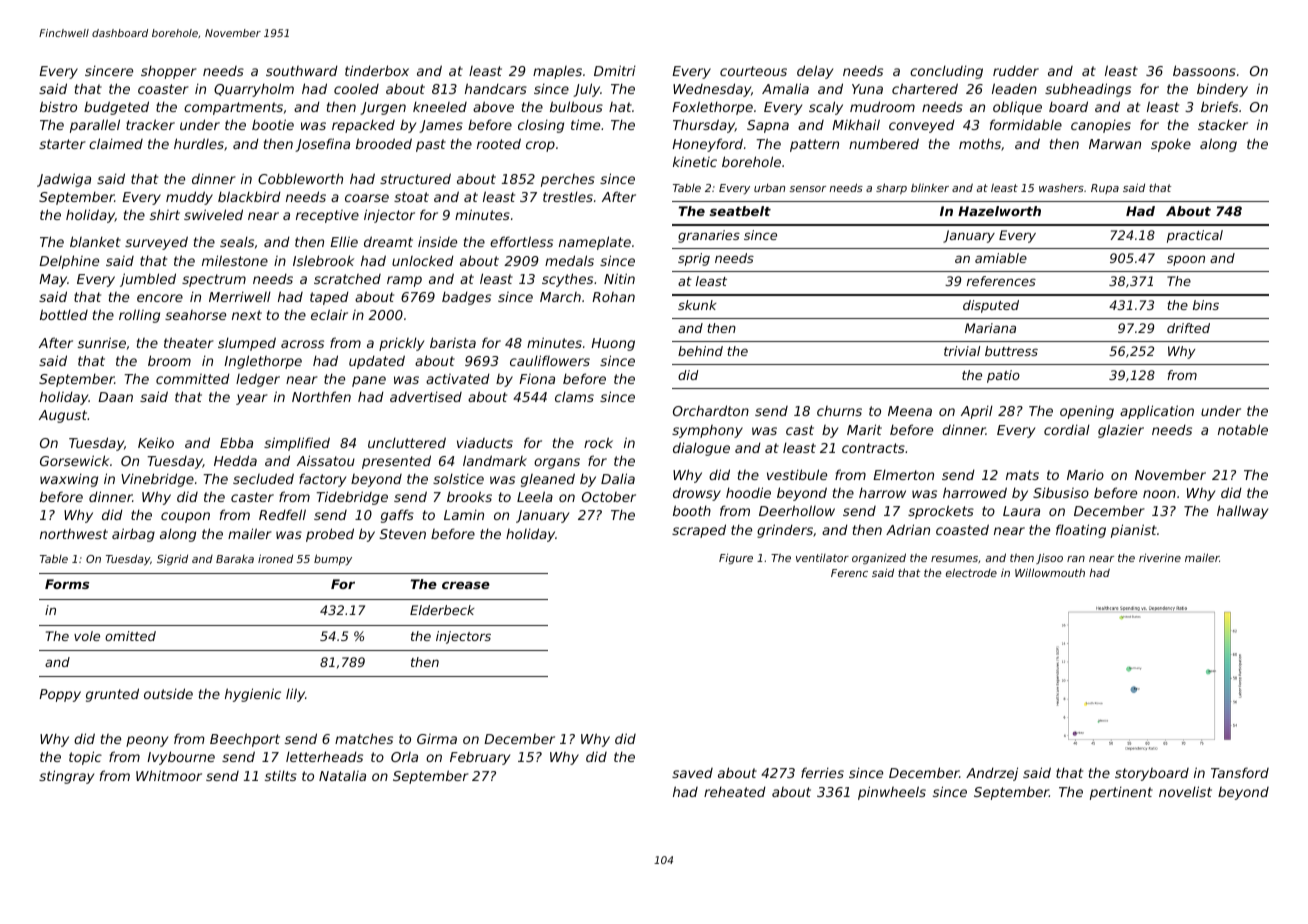  Describe the element at coordinates (168, 693) in the image. I see `outside` at that location.
